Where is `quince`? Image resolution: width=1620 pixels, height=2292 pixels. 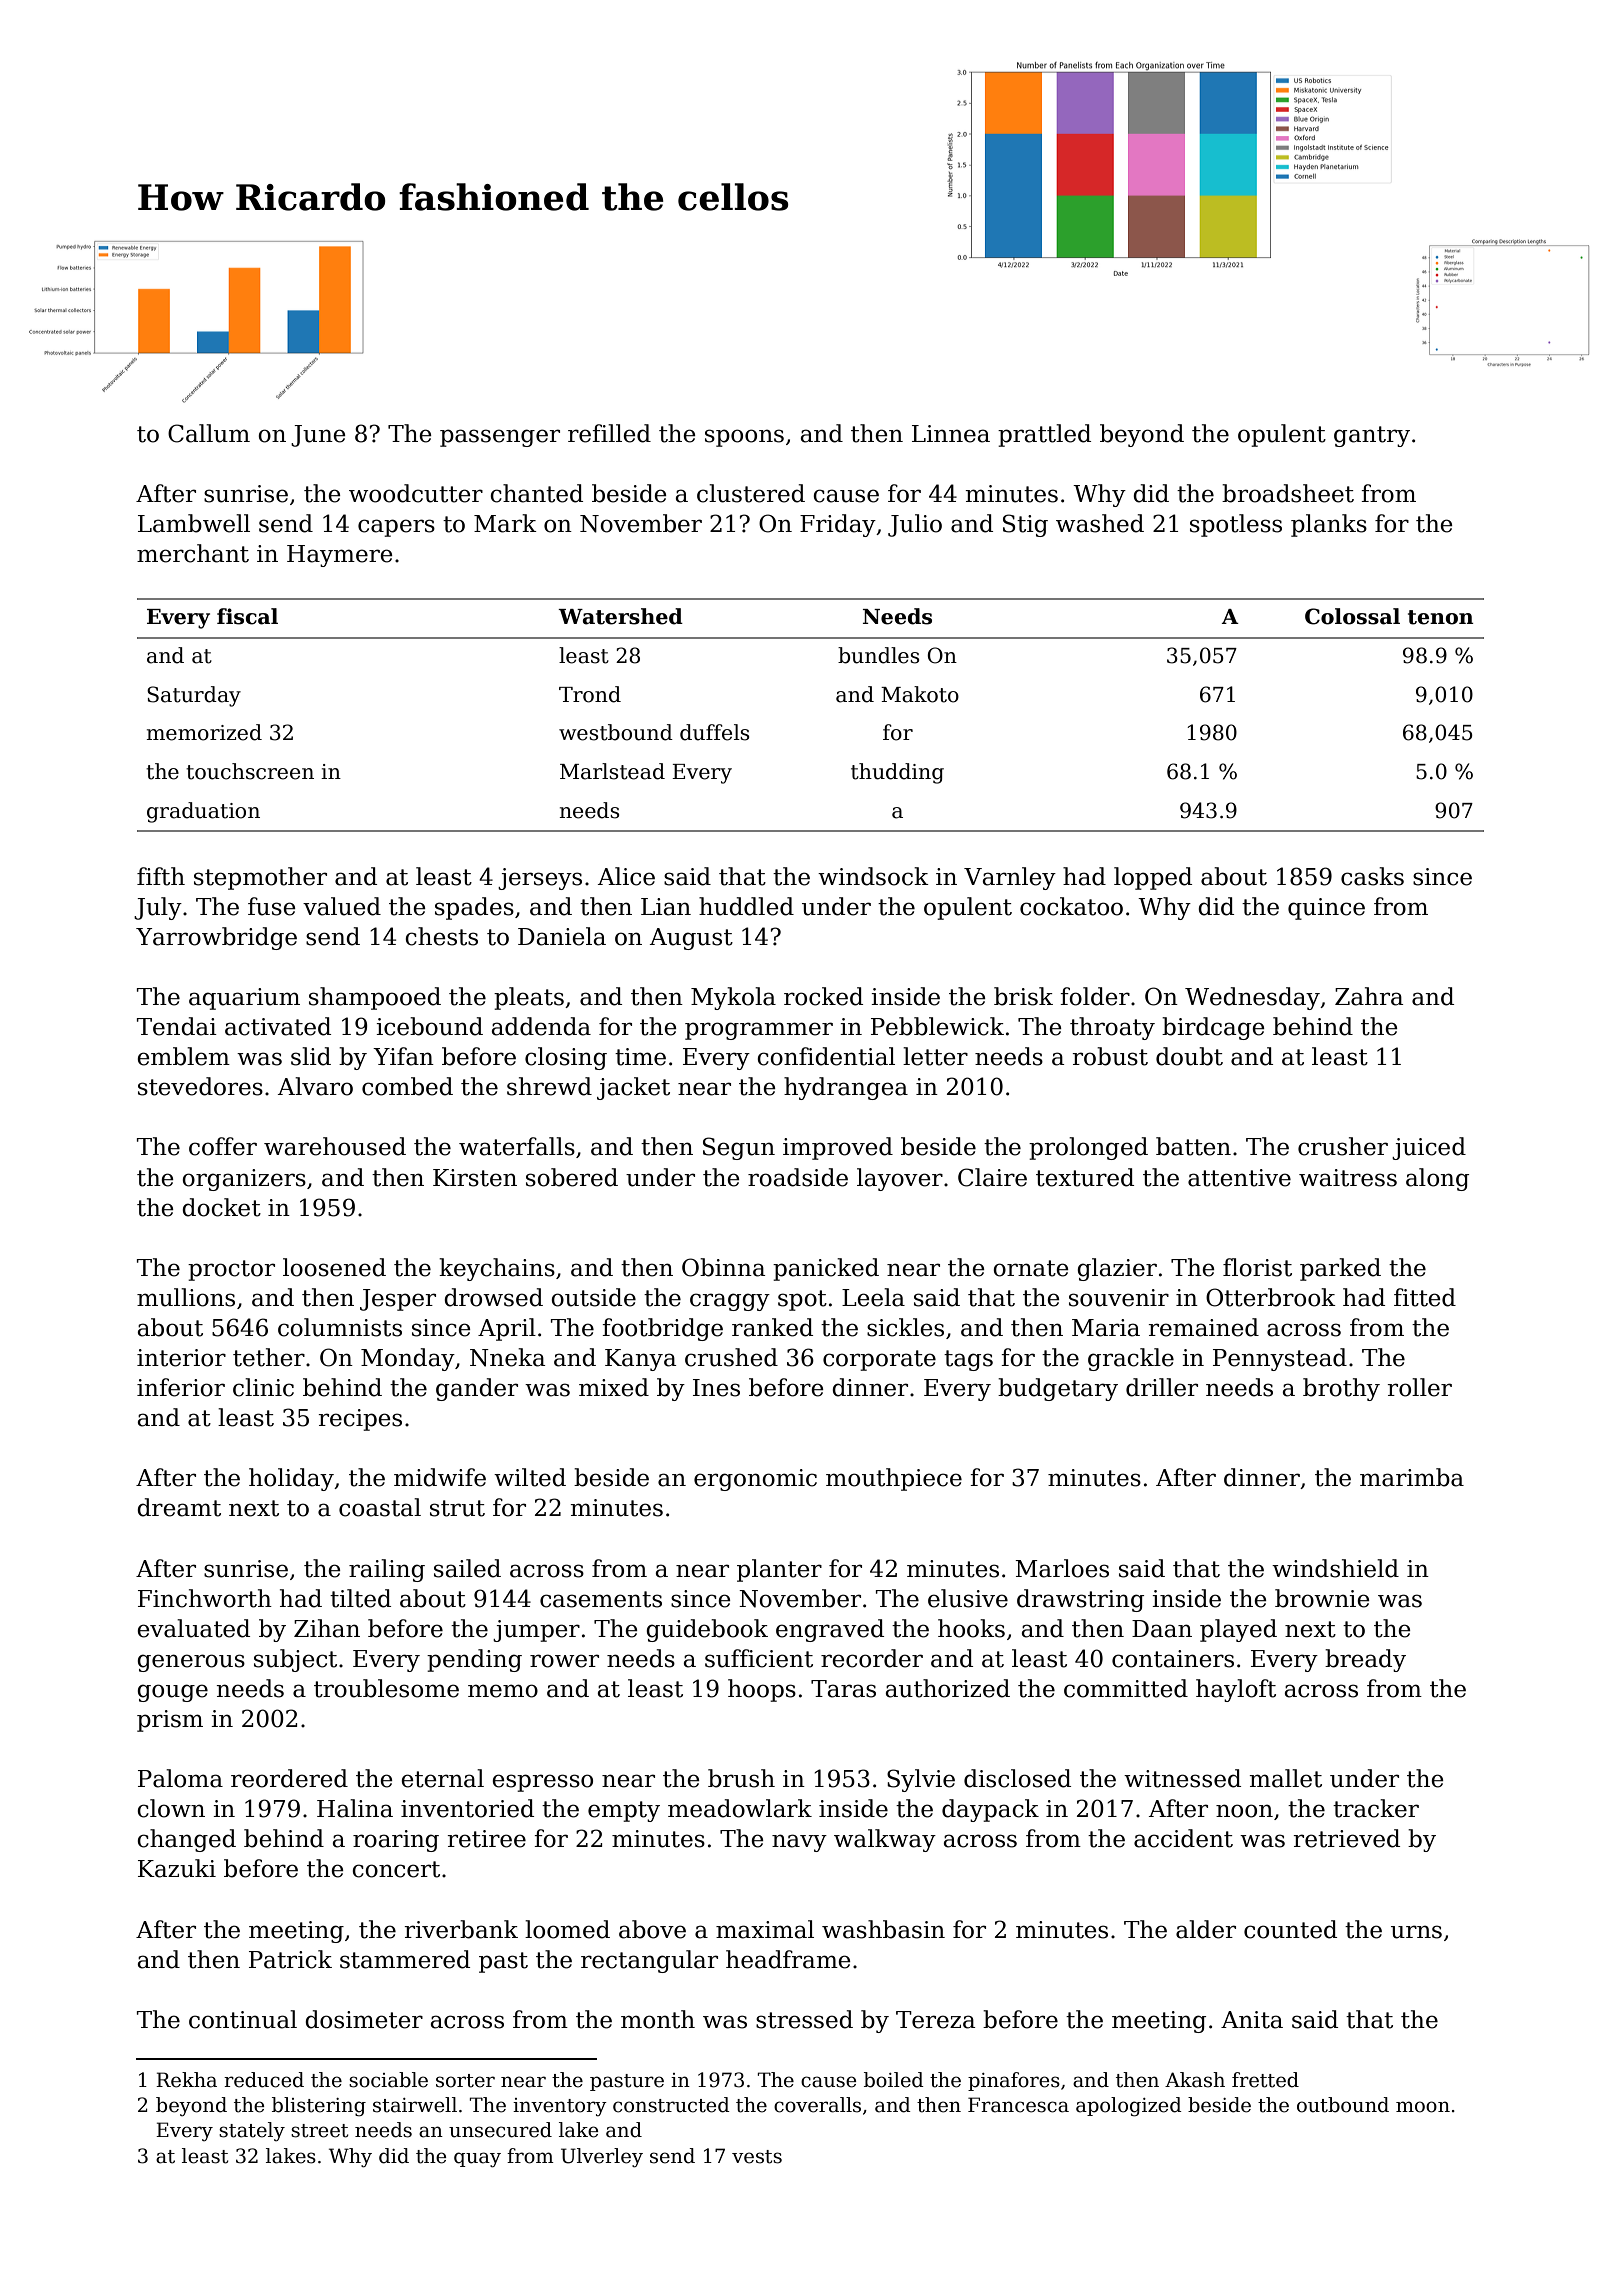 quince is located at coordinates (1326, 909).
